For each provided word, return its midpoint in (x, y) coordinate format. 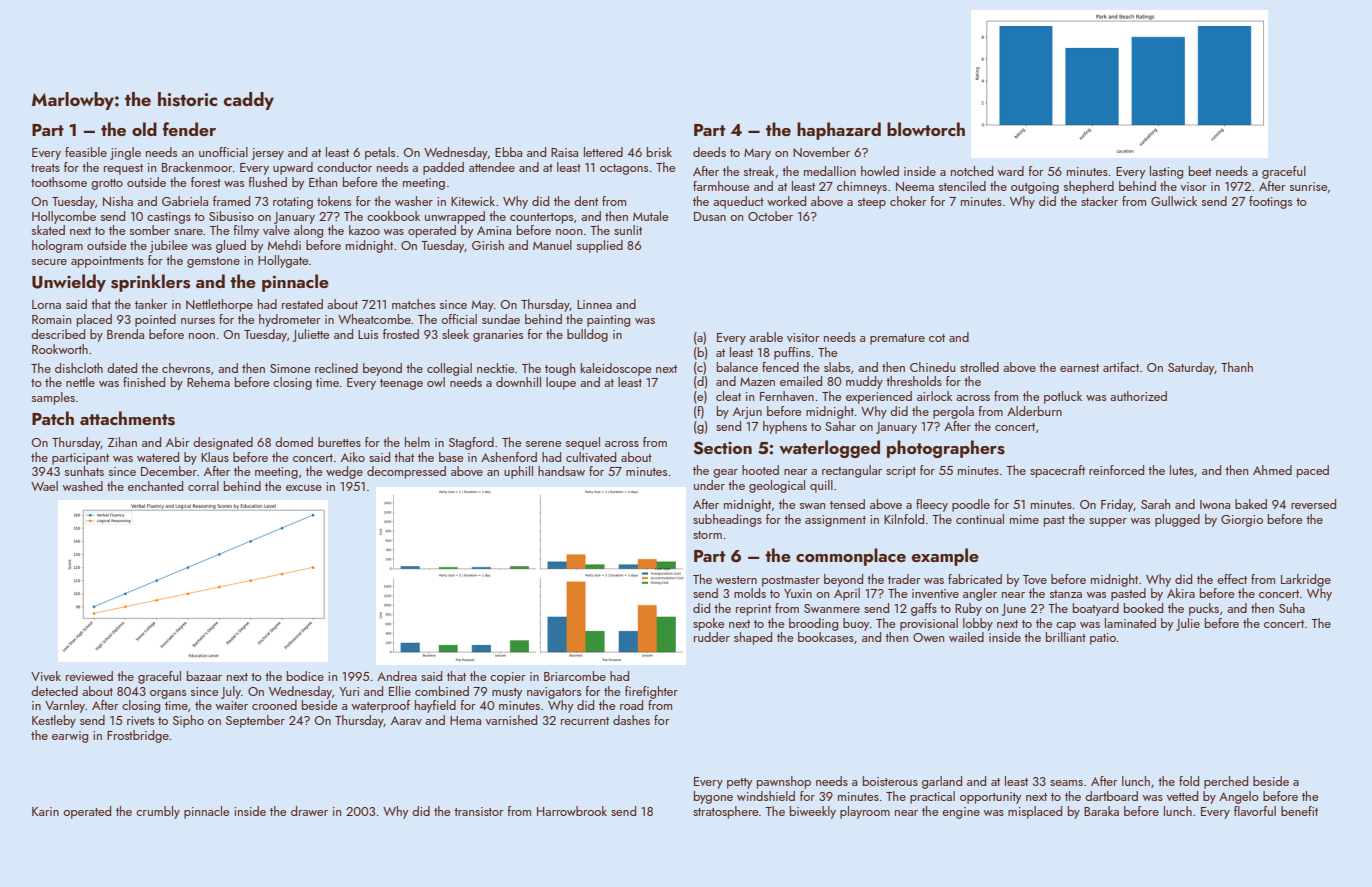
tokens (334, 201)
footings (1270, 202)
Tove (1035, 579)
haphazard (839, 131)
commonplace (851, 557)
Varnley (65, 706)
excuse (304, 488)
